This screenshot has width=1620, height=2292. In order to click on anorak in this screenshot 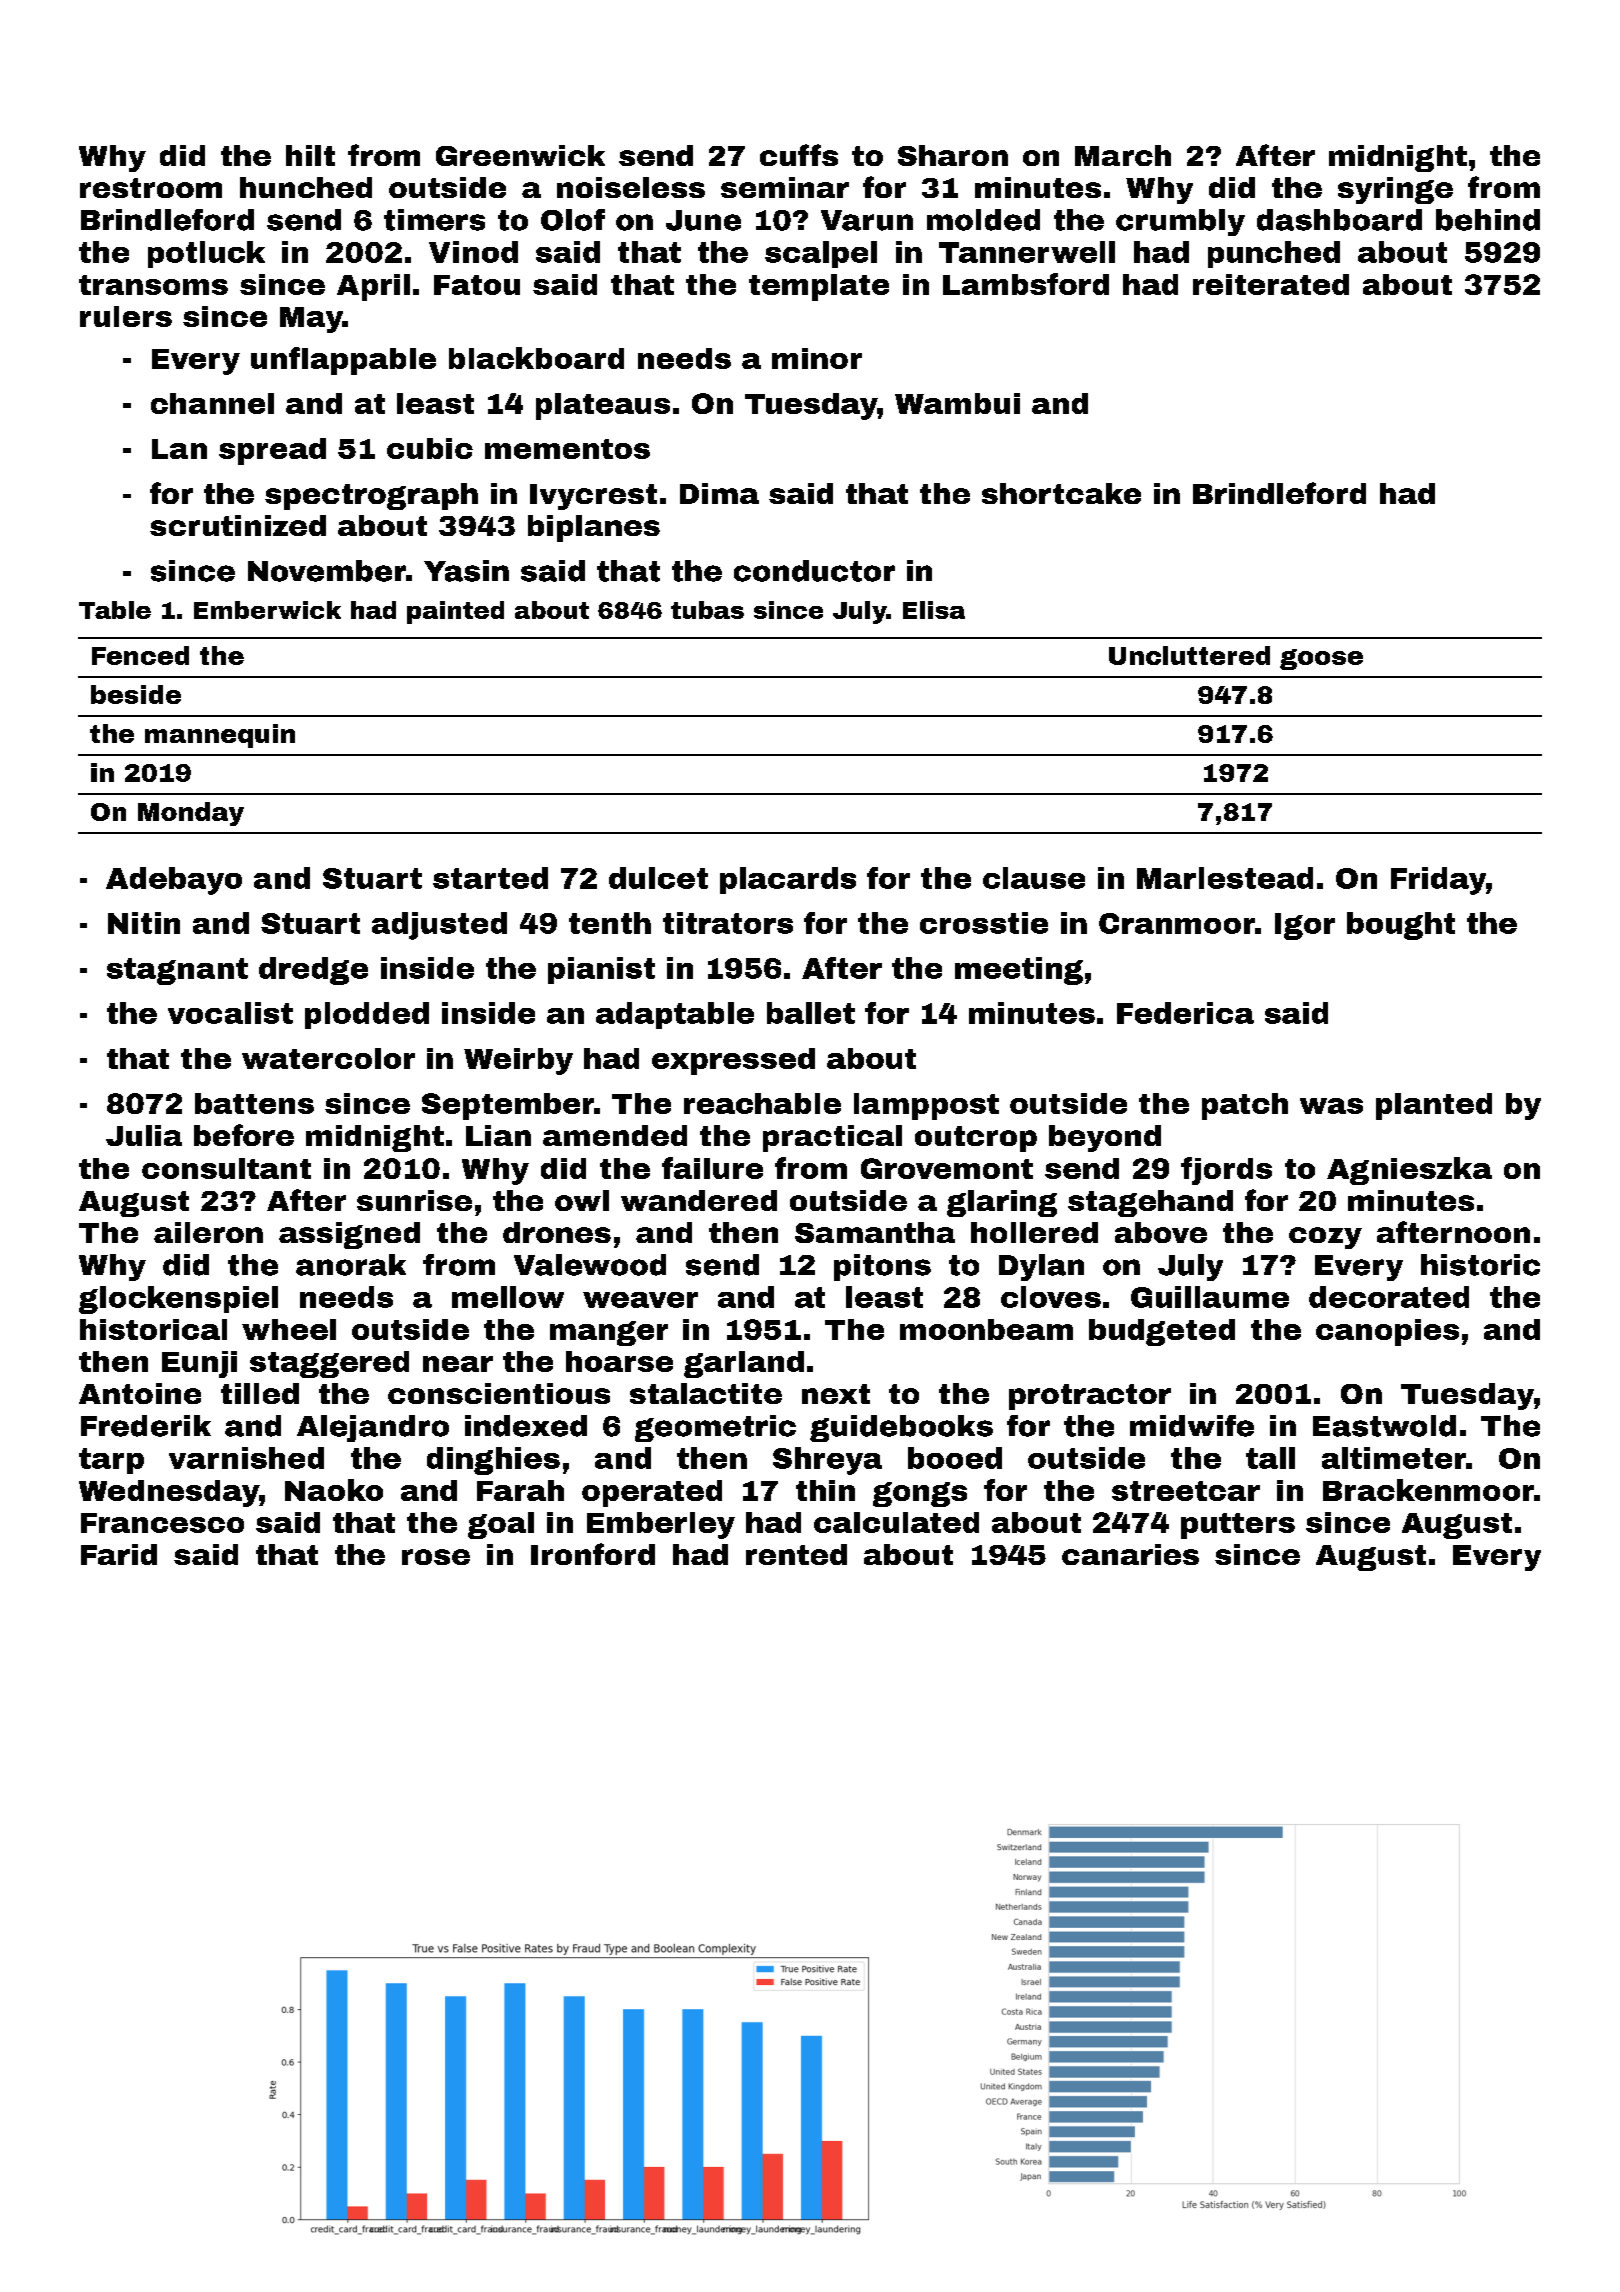, I will do `click(351, 1265)`.
